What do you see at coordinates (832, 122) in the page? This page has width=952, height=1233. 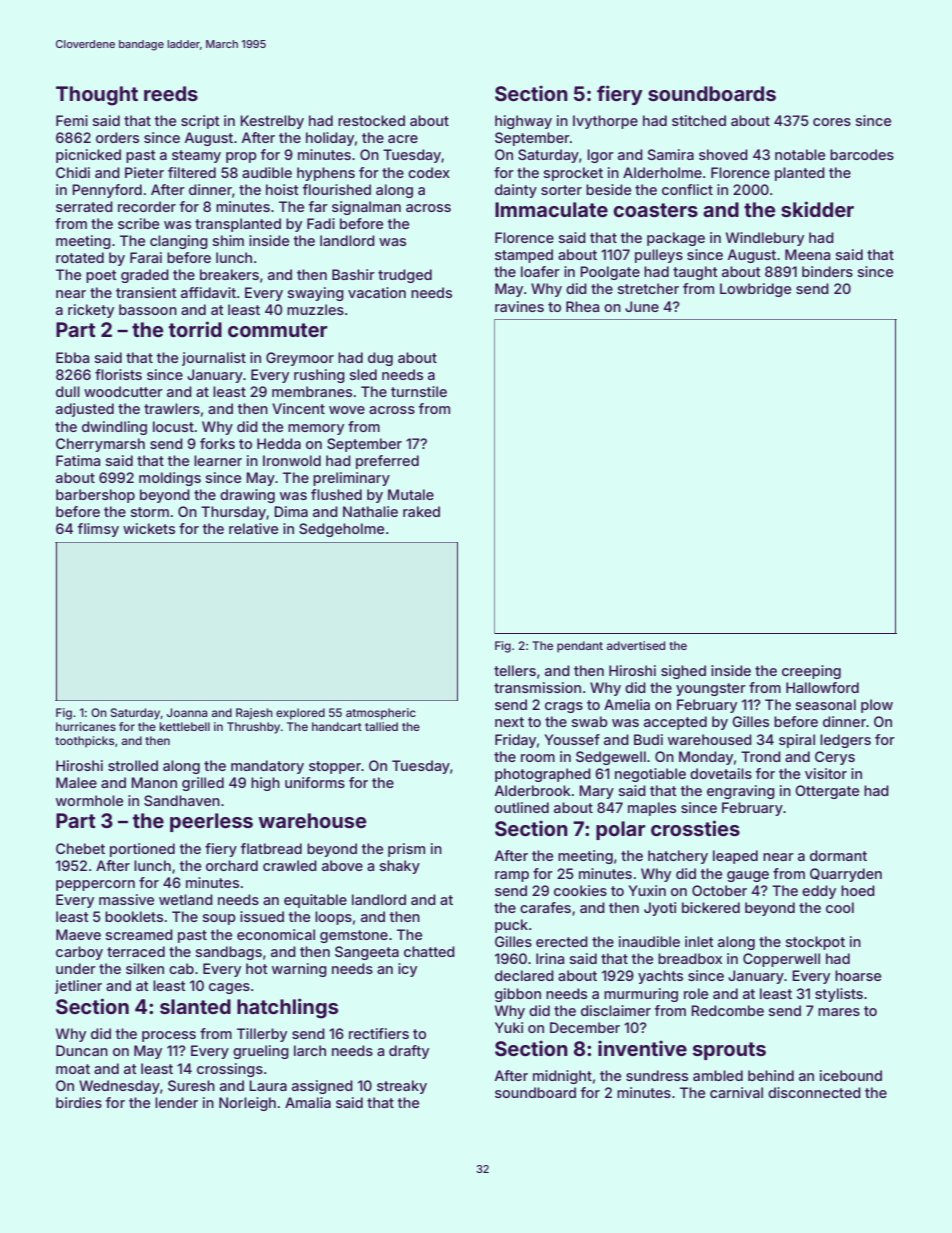 I see `cores` at bounding box center [832, 122].
